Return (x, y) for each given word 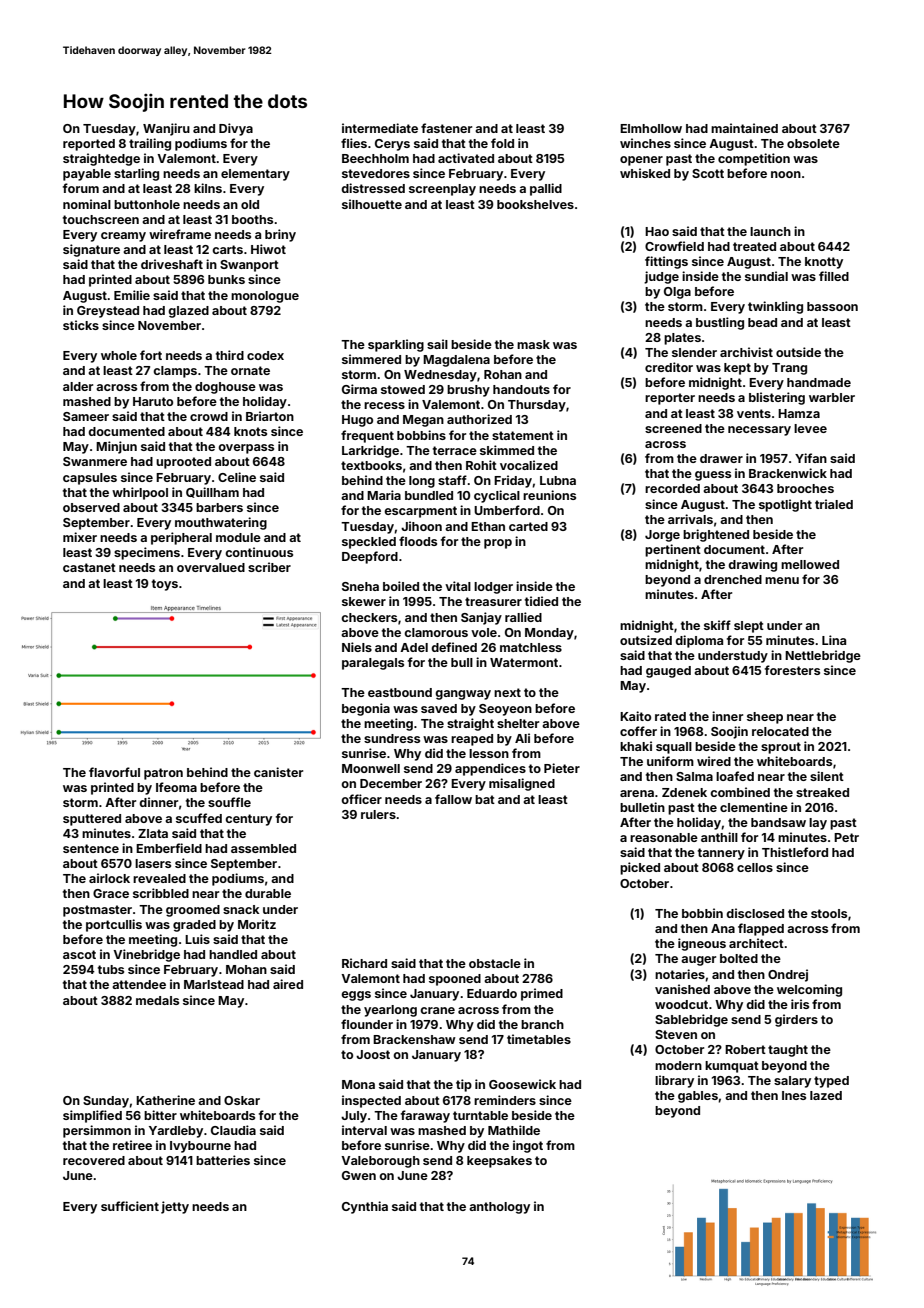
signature (91, 250)
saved (439, 708)
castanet (89, 567)
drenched (733, 579)
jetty (175, 1207)
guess (713, 476)
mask (533, 344)
